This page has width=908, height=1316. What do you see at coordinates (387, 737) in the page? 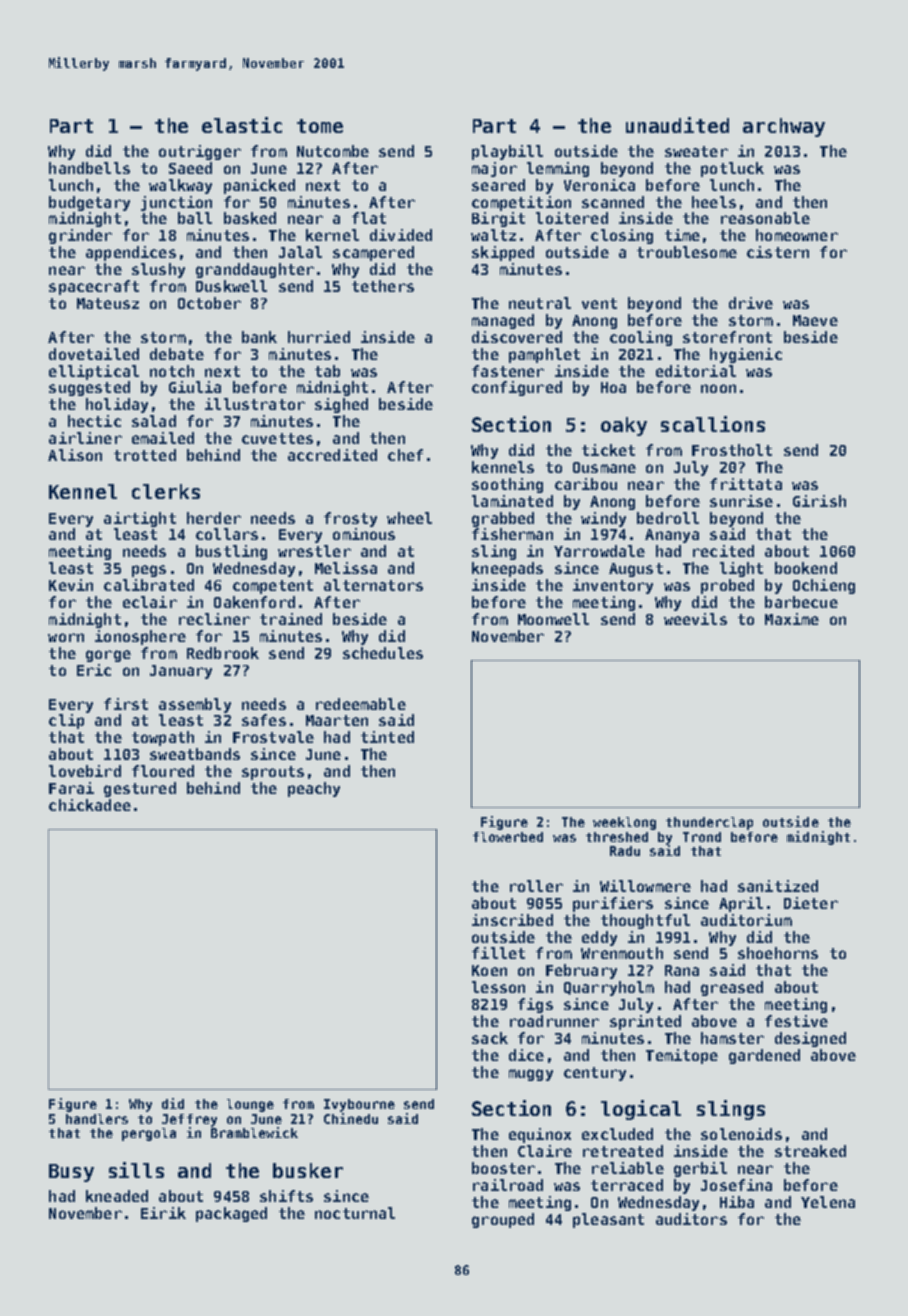
I see `tinted` at bounding box center [387, 737].
